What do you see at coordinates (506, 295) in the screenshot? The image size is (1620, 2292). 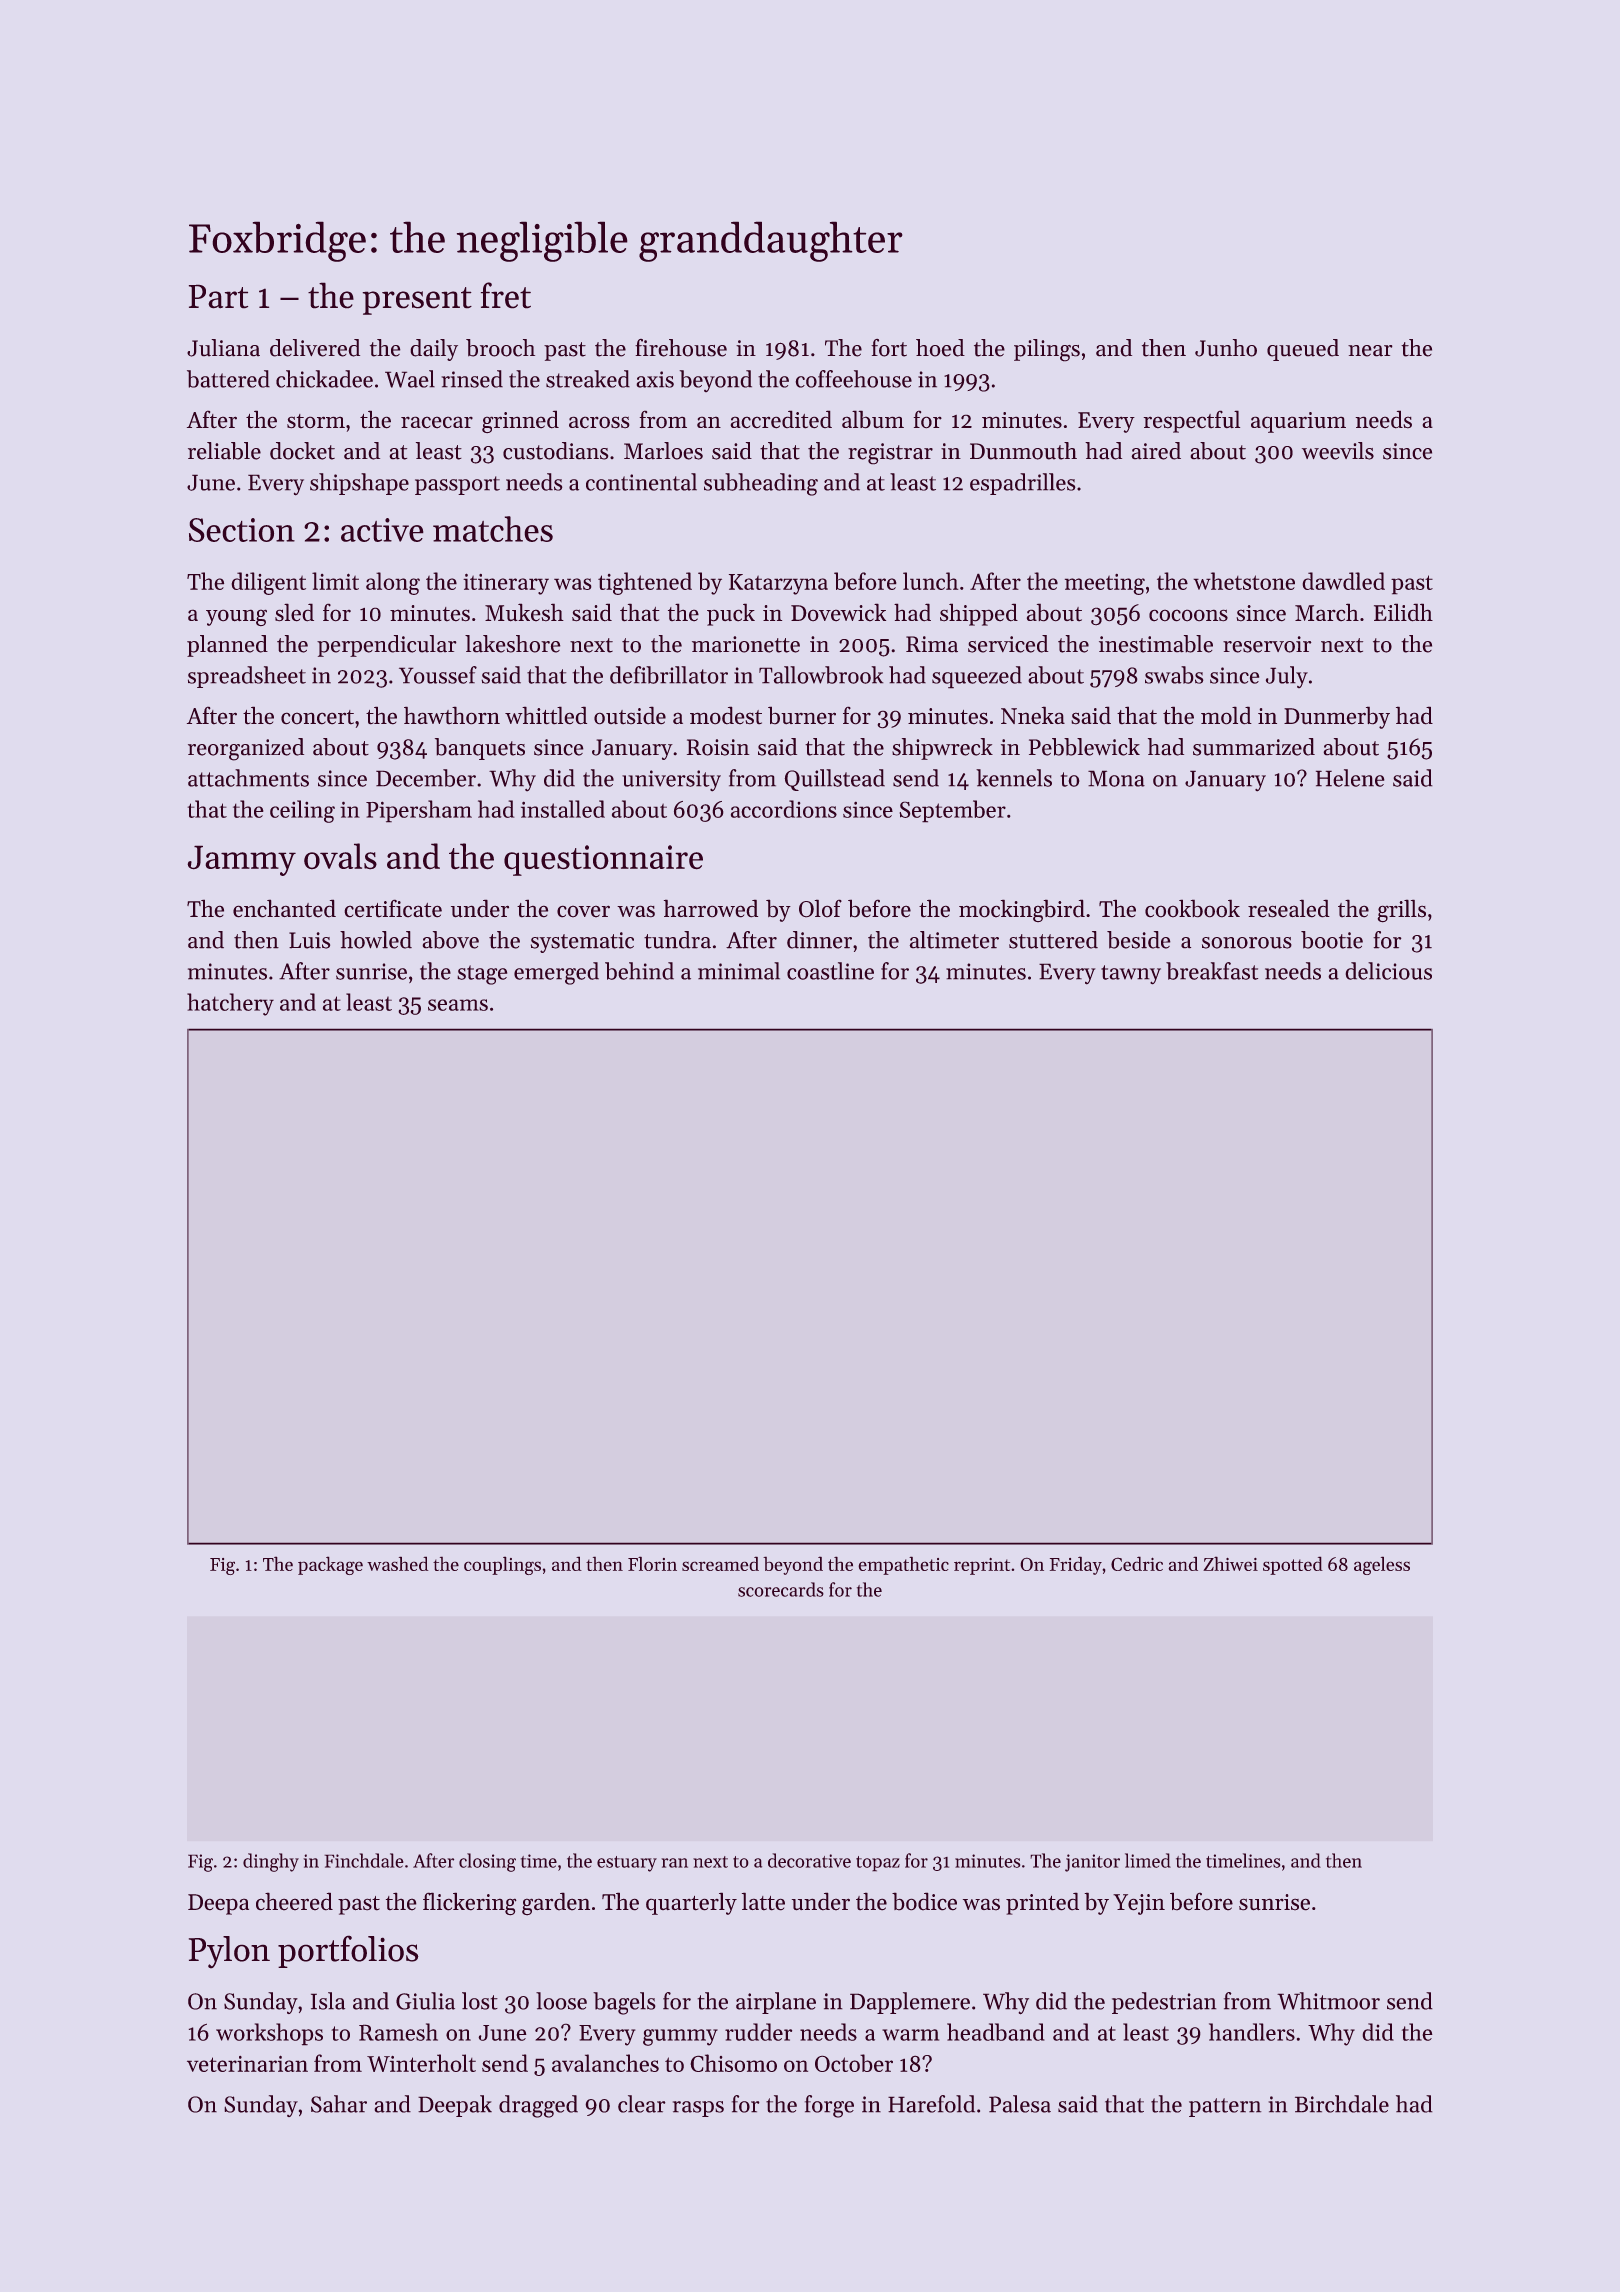 I see `fret` at bounding box center [506, 295].
